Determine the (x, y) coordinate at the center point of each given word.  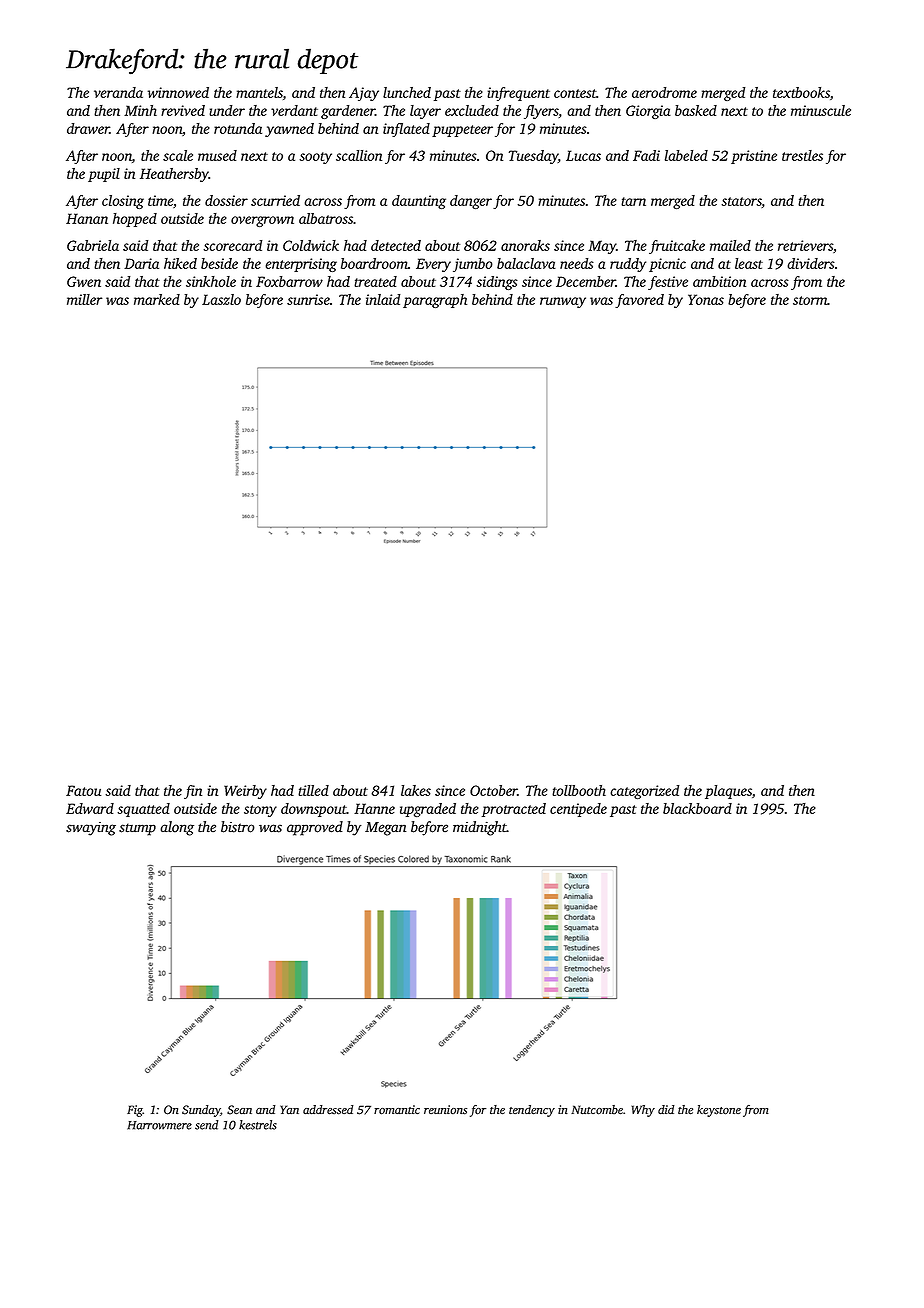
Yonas (706, 299)
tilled (313, 790)
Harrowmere (159, 1125)
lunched (407, 92)
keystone (719, 1111)
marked (157, 299)
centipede (578, 810)
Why (643, 1111)
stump (137, 829)
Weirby (245, 792)
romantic (397, 1110)
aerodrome (664, 92)
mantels (259, 92)
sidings (497, 283)
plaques (728, 792)
